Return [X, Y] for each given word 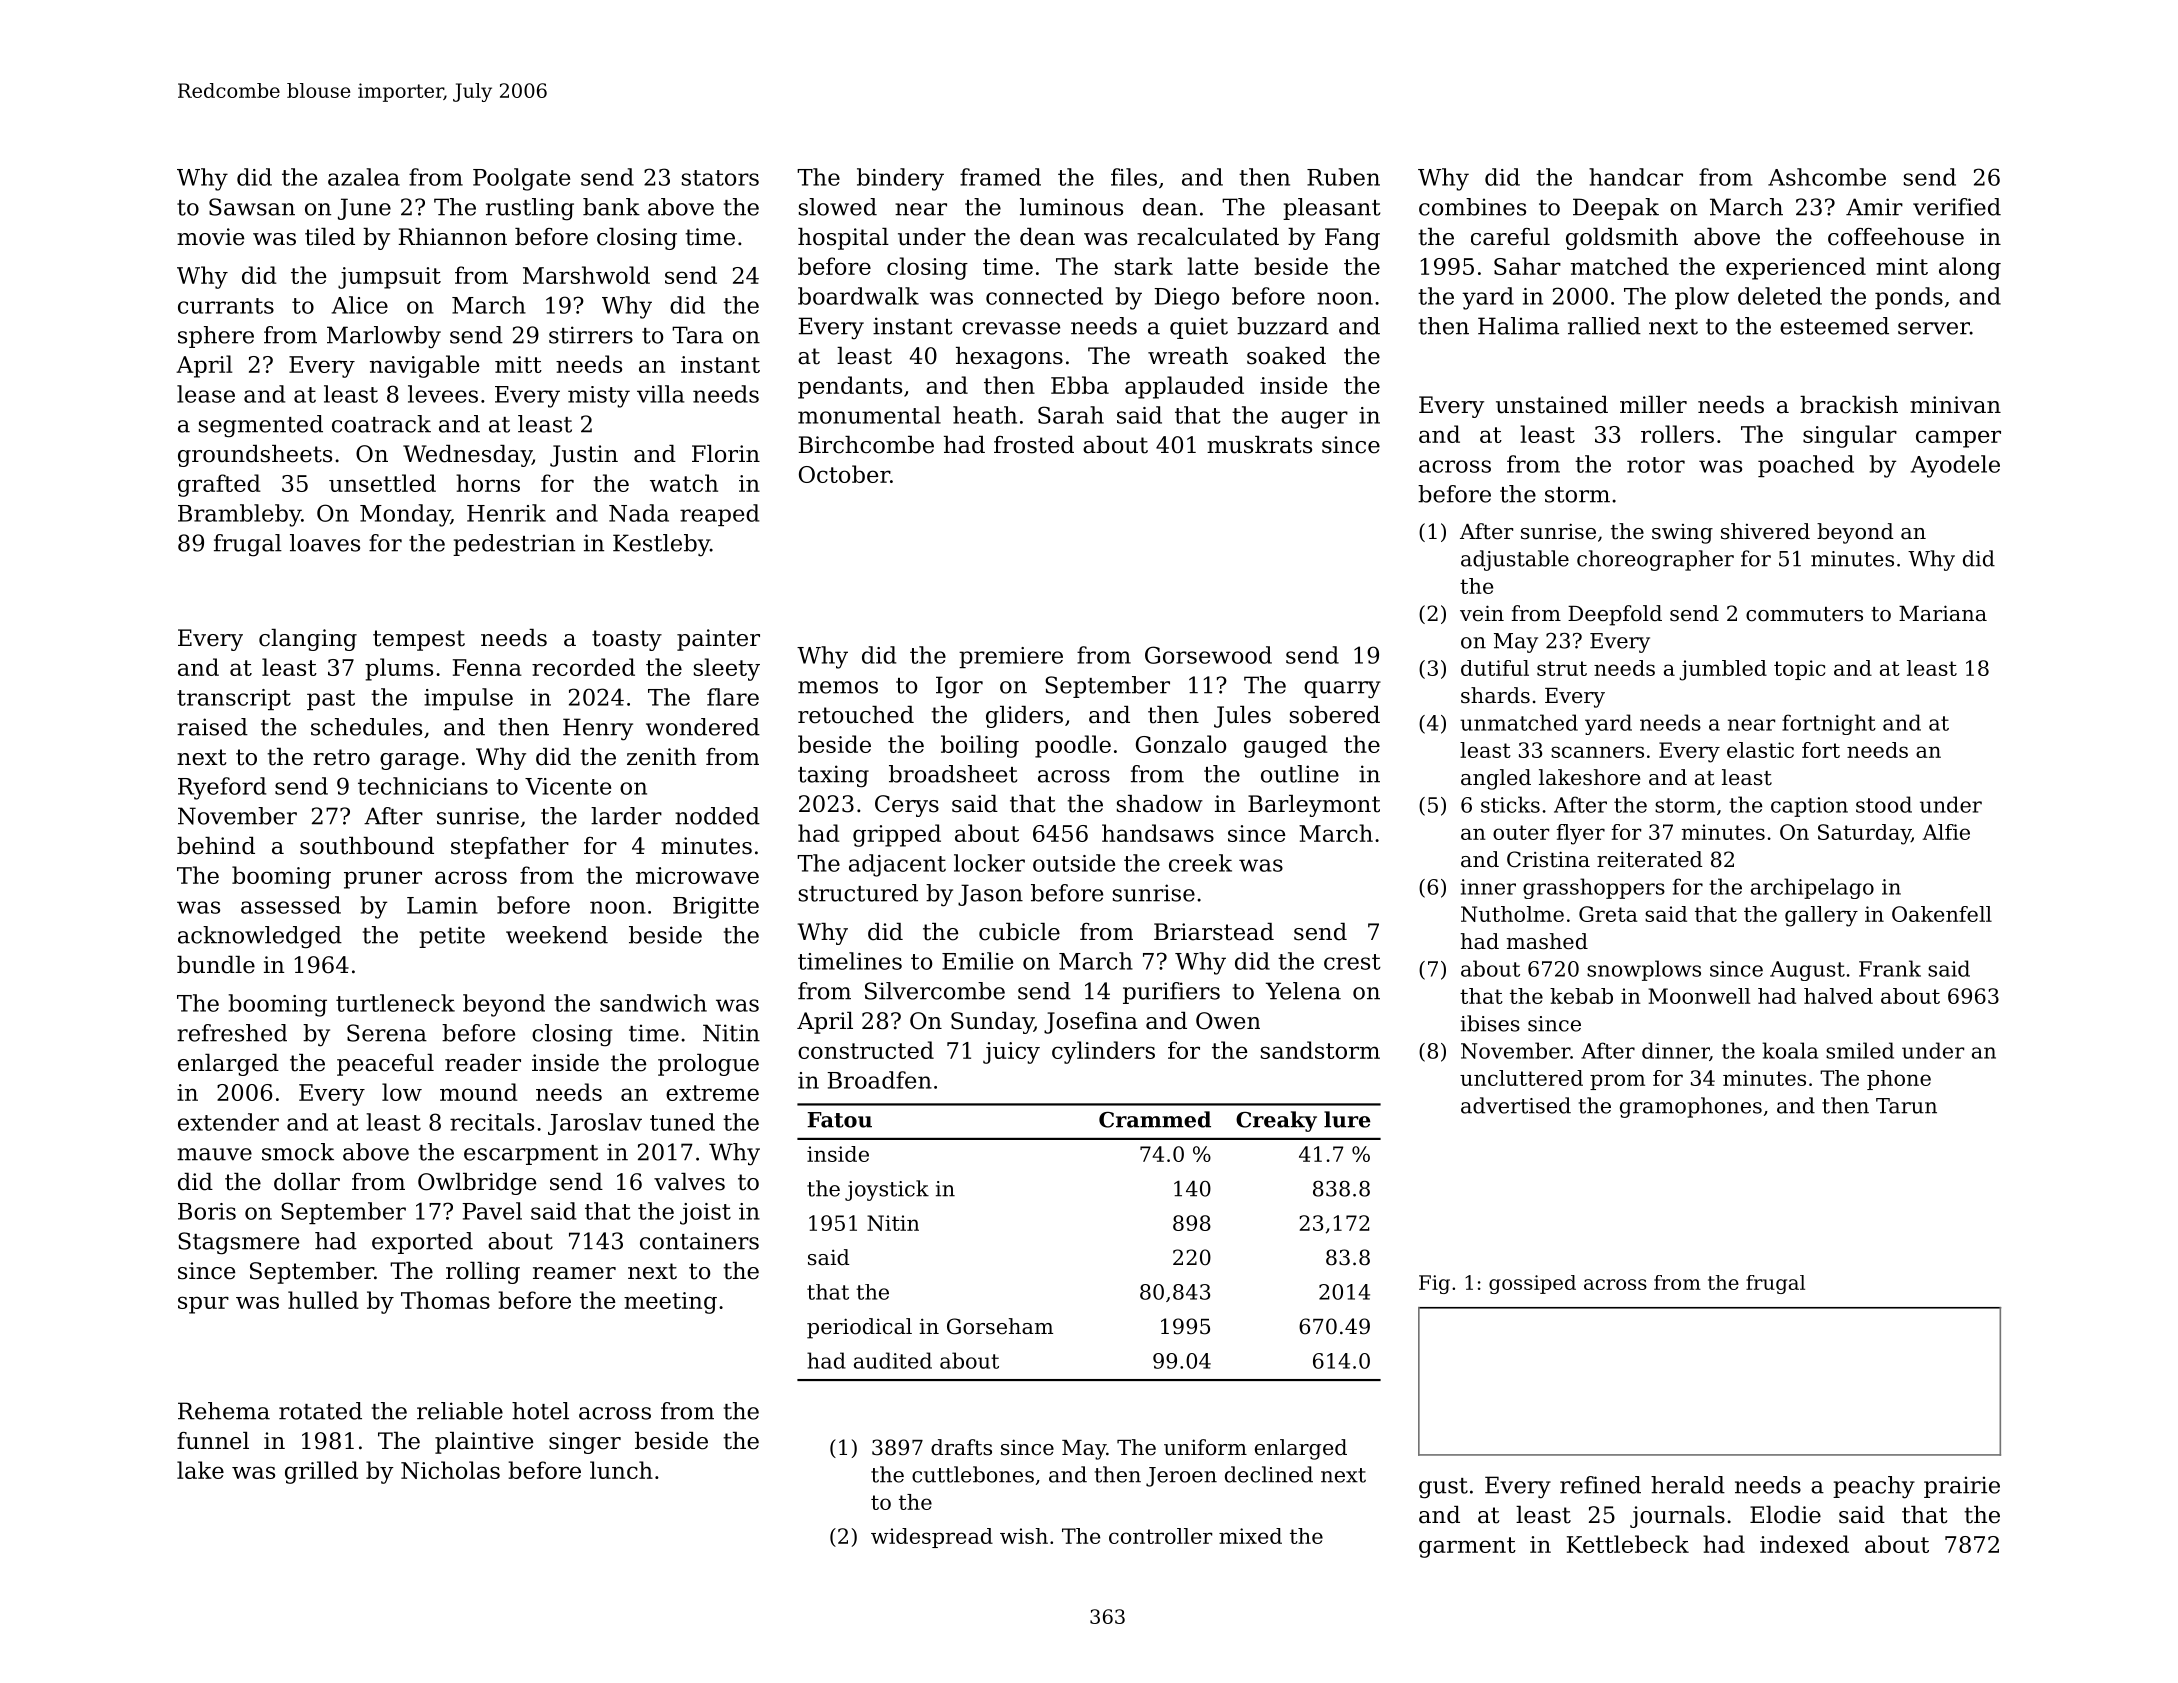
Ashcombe [1827, 177]
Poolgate [521, 179]
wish [1024, 1536]
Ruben [1343, 177]
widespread [932, 1538]
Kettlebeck [1628, 1544]
